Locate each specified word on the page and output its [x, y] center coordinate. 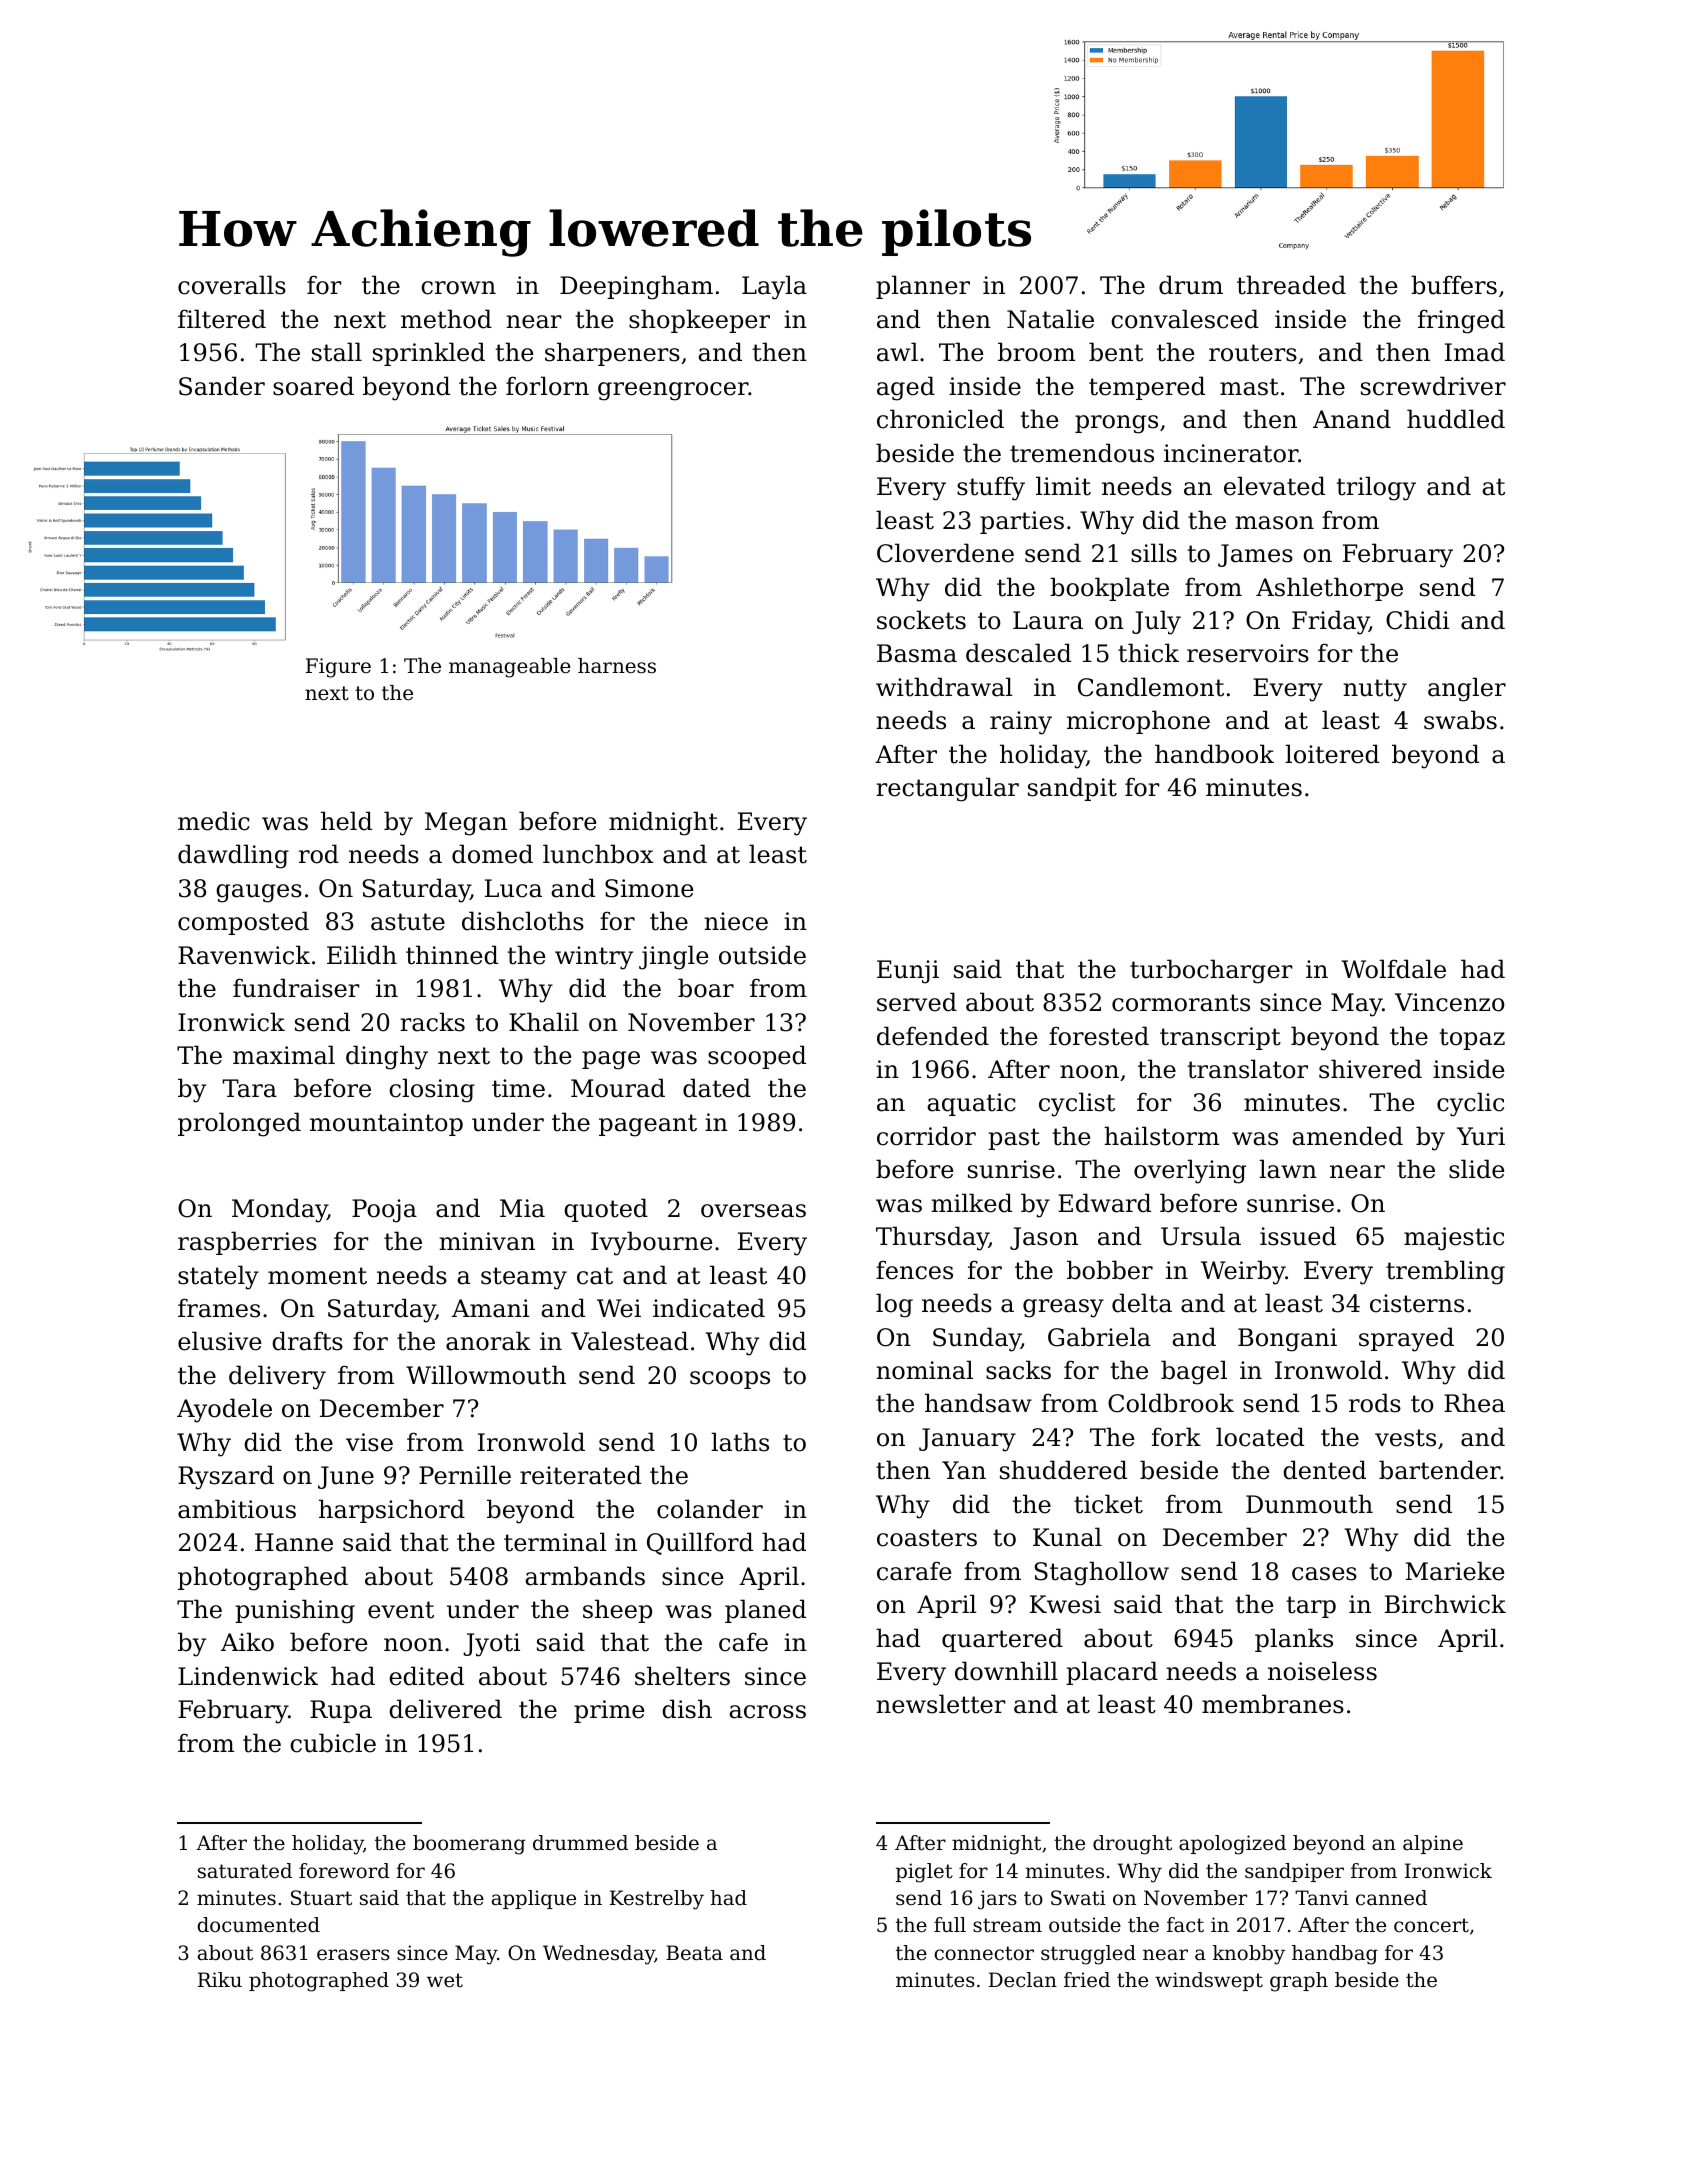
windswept [1209, 1981]
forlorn [547, 386]
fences [914, 1270]
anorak [488, 1341]
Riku [220, 1979]
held [346, 821]
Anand [1352, 419]
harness [617, 666]
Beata [694, 1953]
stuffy [991, 489]
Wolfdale [1393, 969]
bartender [1439, 1470]
